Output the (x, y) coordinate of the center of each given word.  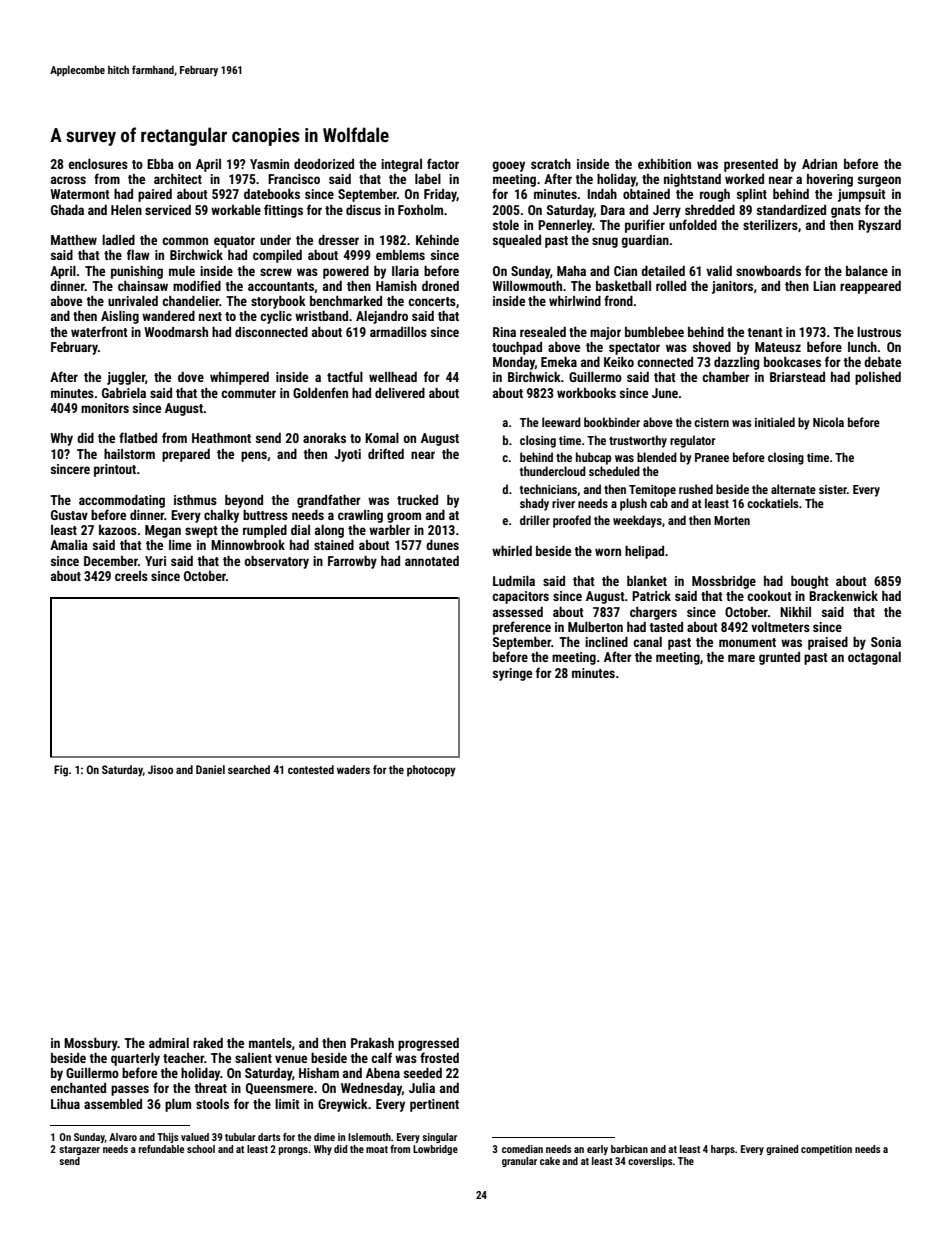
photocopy (431, 771)
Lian (824, 286)
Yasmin (269, 164)
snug (605, 242)
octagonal (874, 658)
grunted (779, 658)
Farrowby (352, 562)
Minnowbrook (248, 545)
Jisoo (160, 769)
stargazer (79, 1150)
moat (377, 1149)
